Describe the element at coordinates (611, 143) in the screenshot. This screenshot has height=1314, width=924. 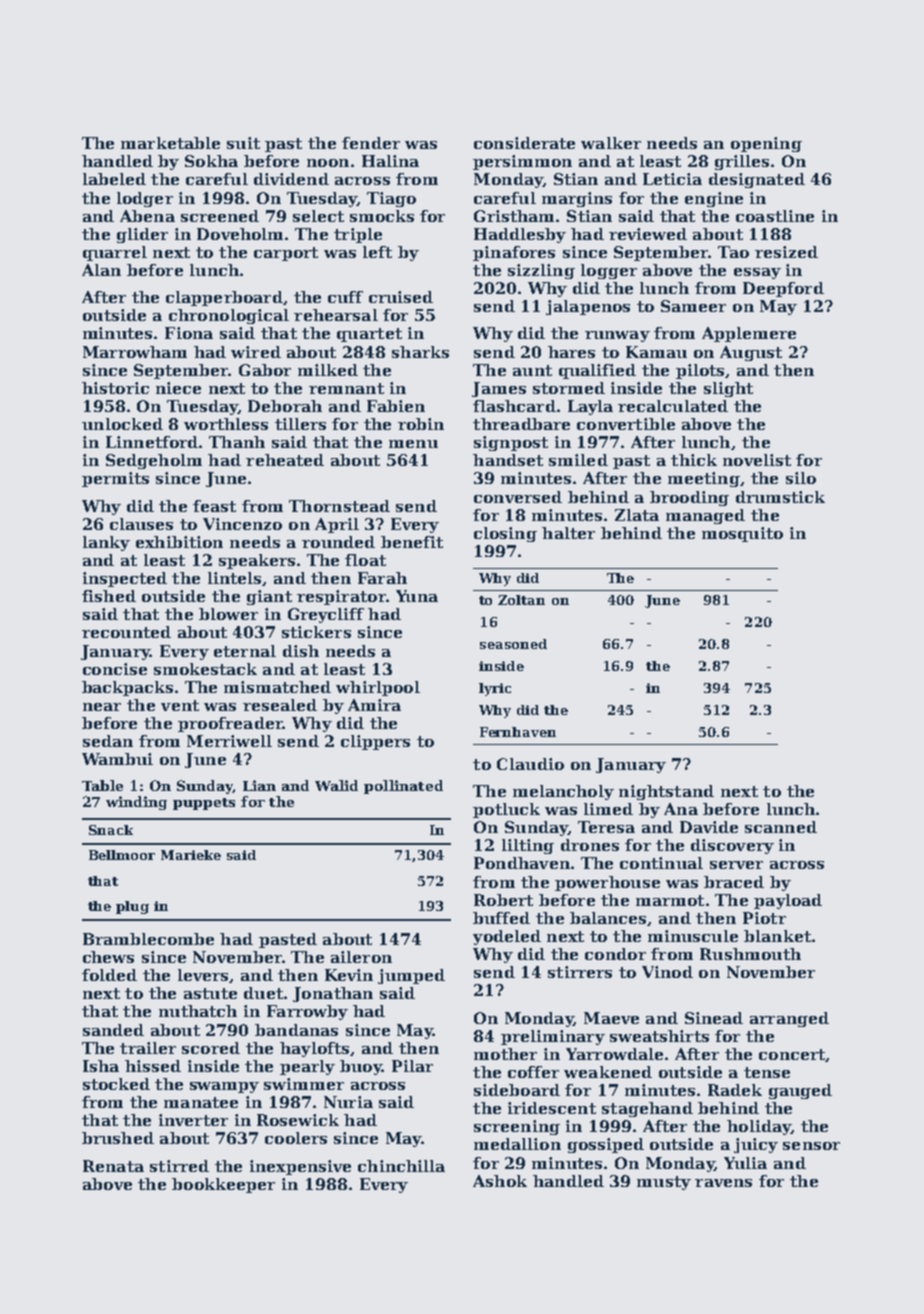
I see `walker` at that location.
